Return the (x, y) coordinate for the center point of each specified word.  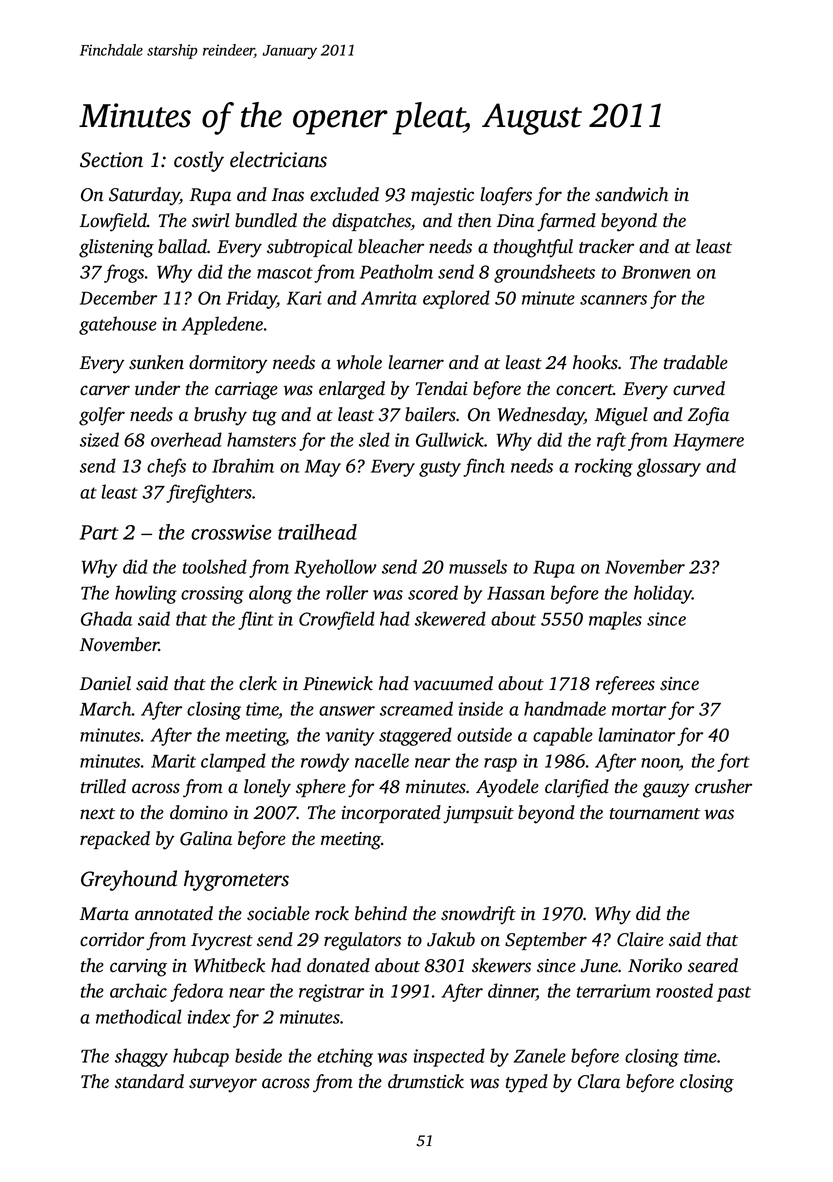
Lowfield (113, 222)
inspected (449, 1057)
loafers (506, 196)
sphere (321, 788)
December (118, 297)
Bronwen (656, 272)
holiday (663, 594)
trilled (103, 786)
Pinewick (338, 683)
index (209, 1016)
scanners (613, 300)
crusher (723, 786)
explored (456, 299)
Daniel (105, 683)
